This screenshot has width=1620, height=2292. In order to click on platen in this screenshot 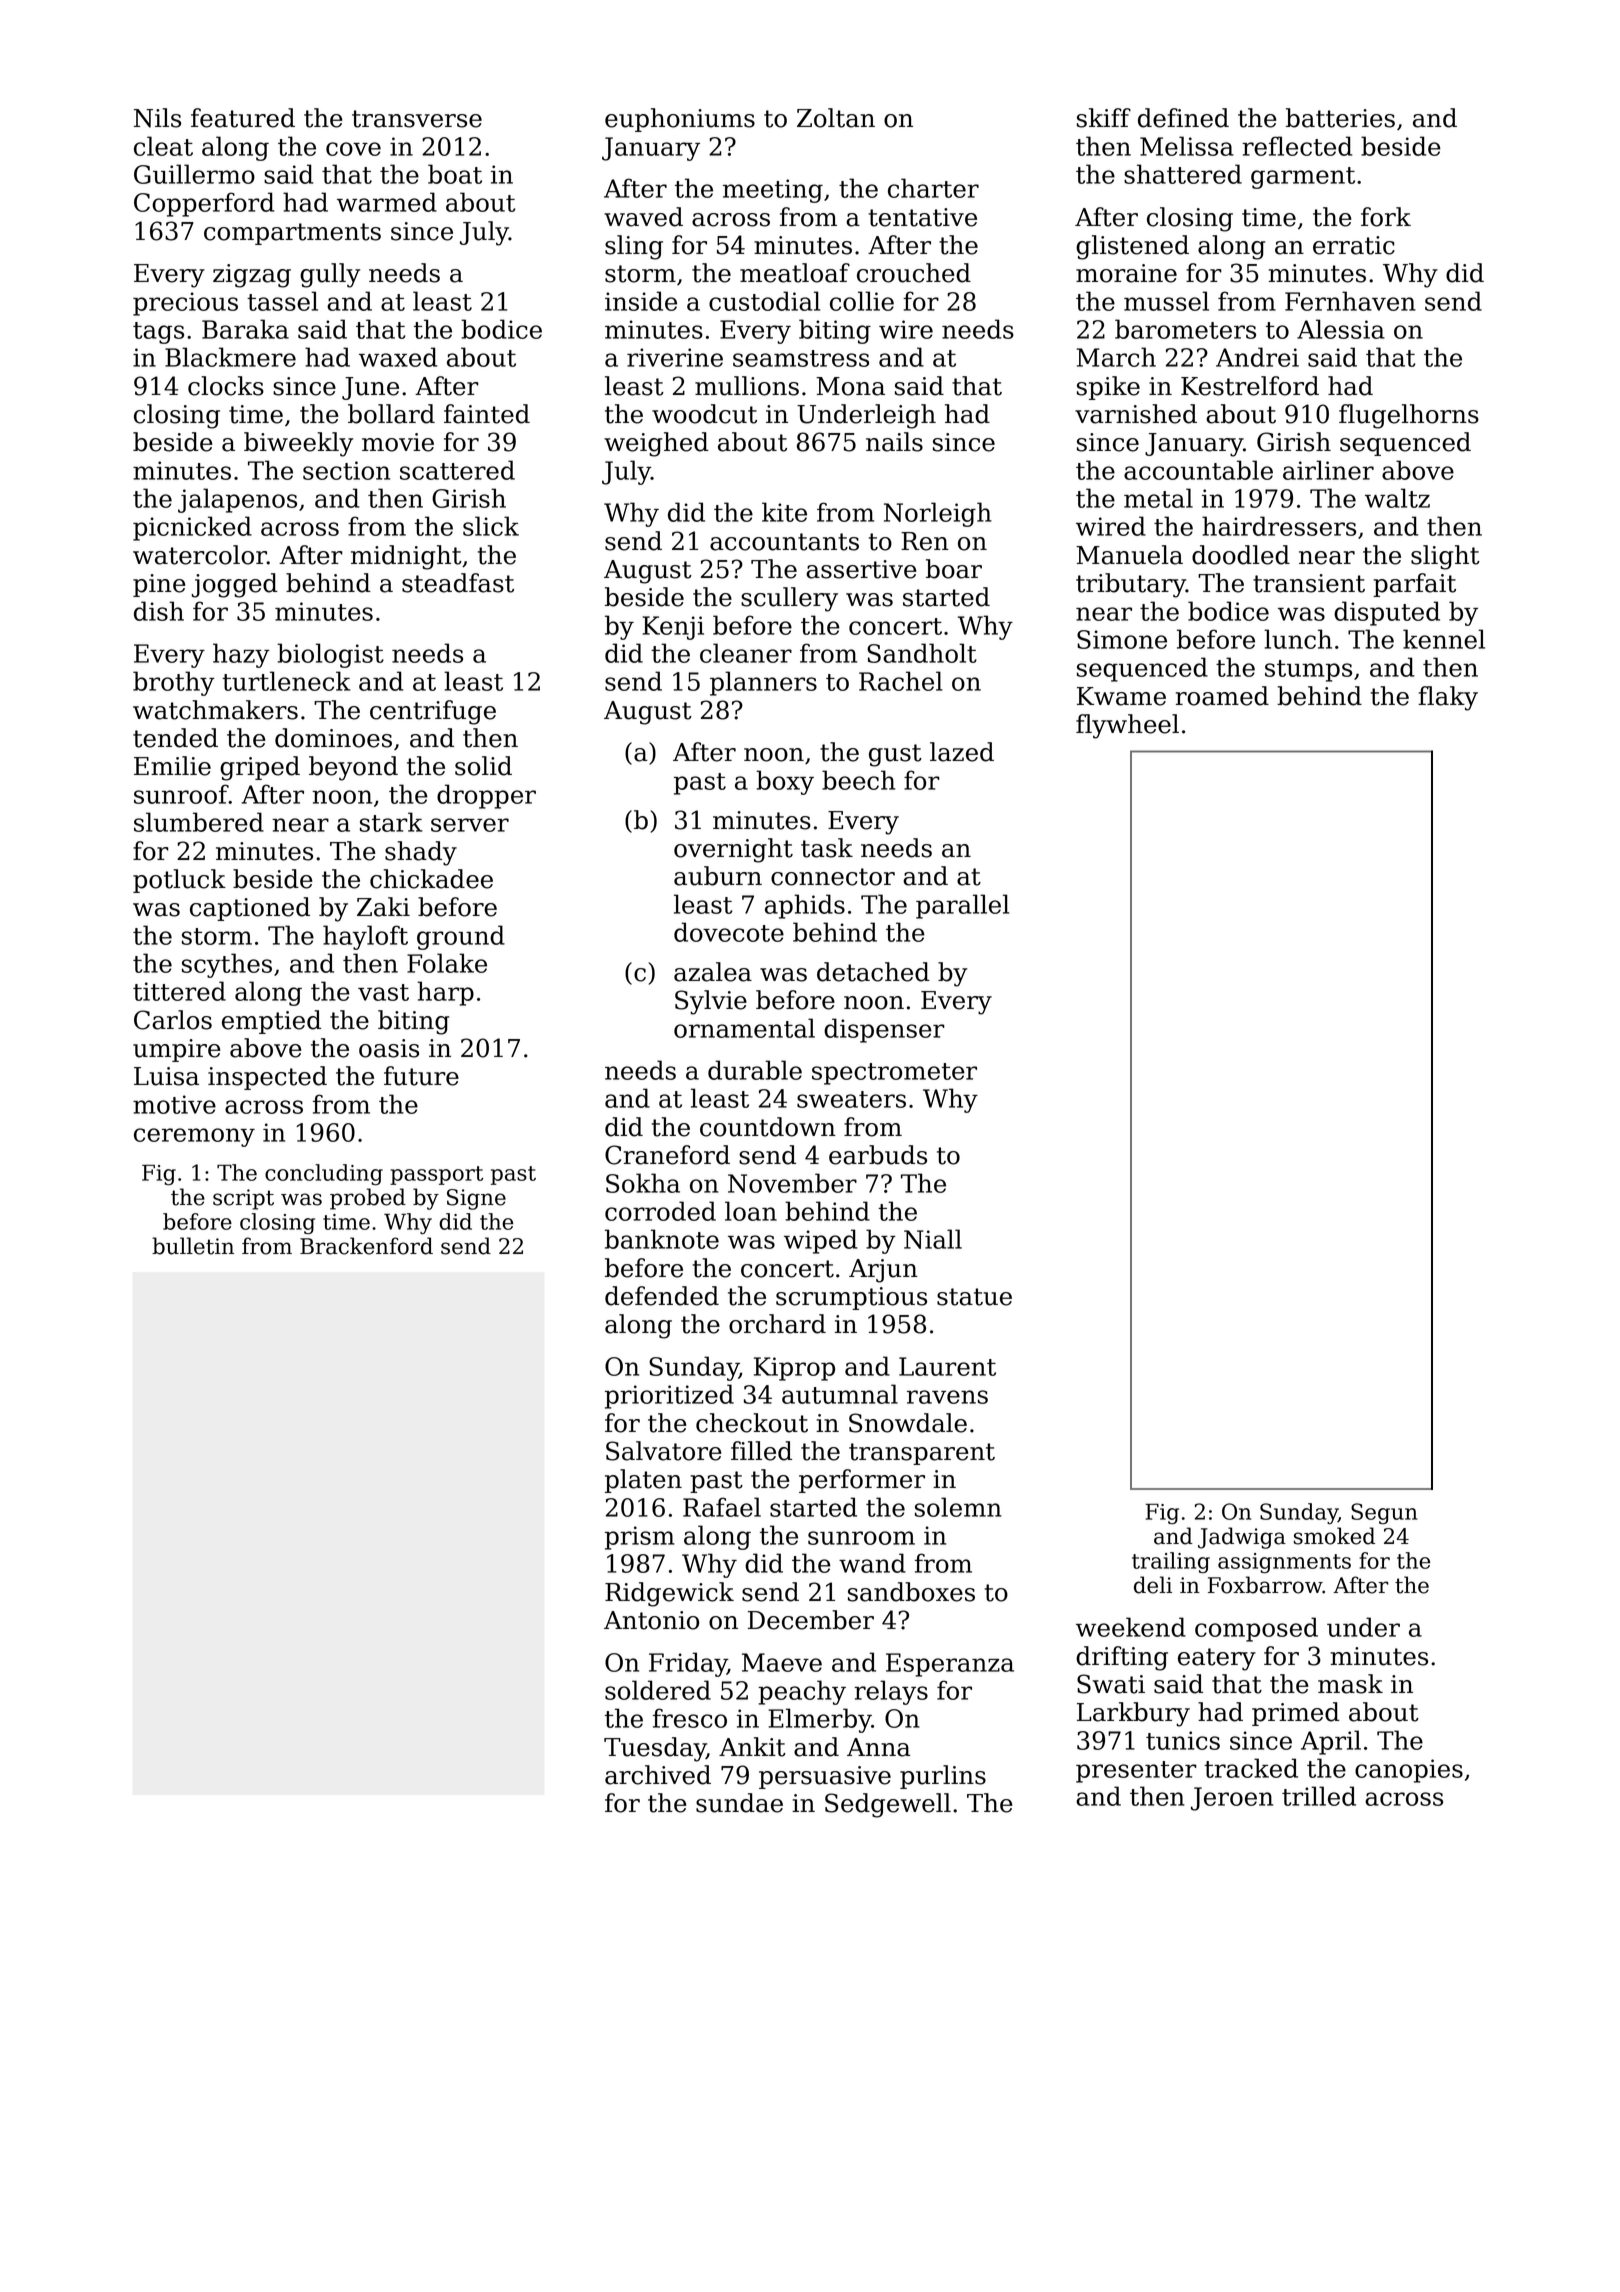, I will do `click(643, 1481)`.
